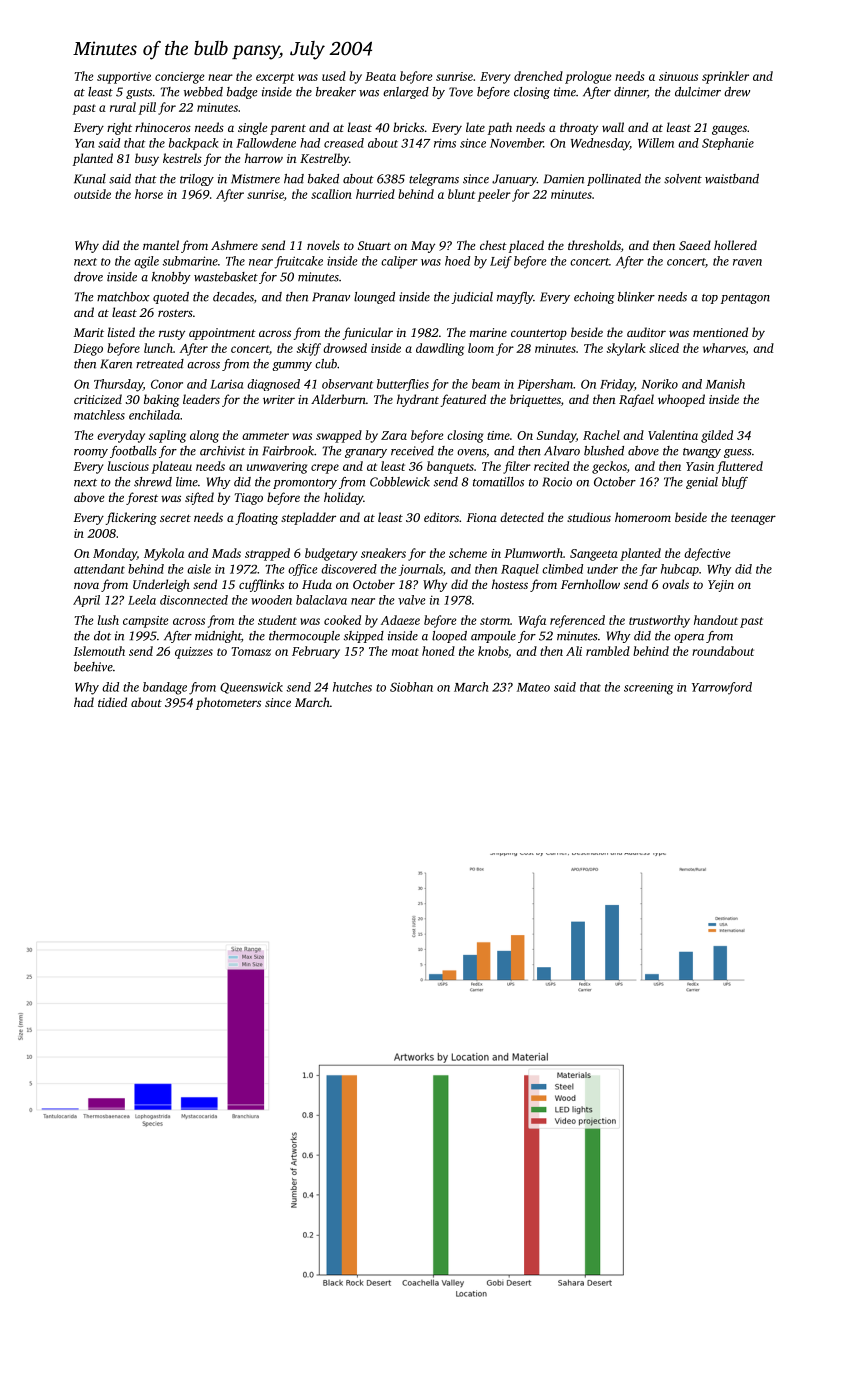 This image has height=1400, width=849. I want to click on used, so click(334, 76).
